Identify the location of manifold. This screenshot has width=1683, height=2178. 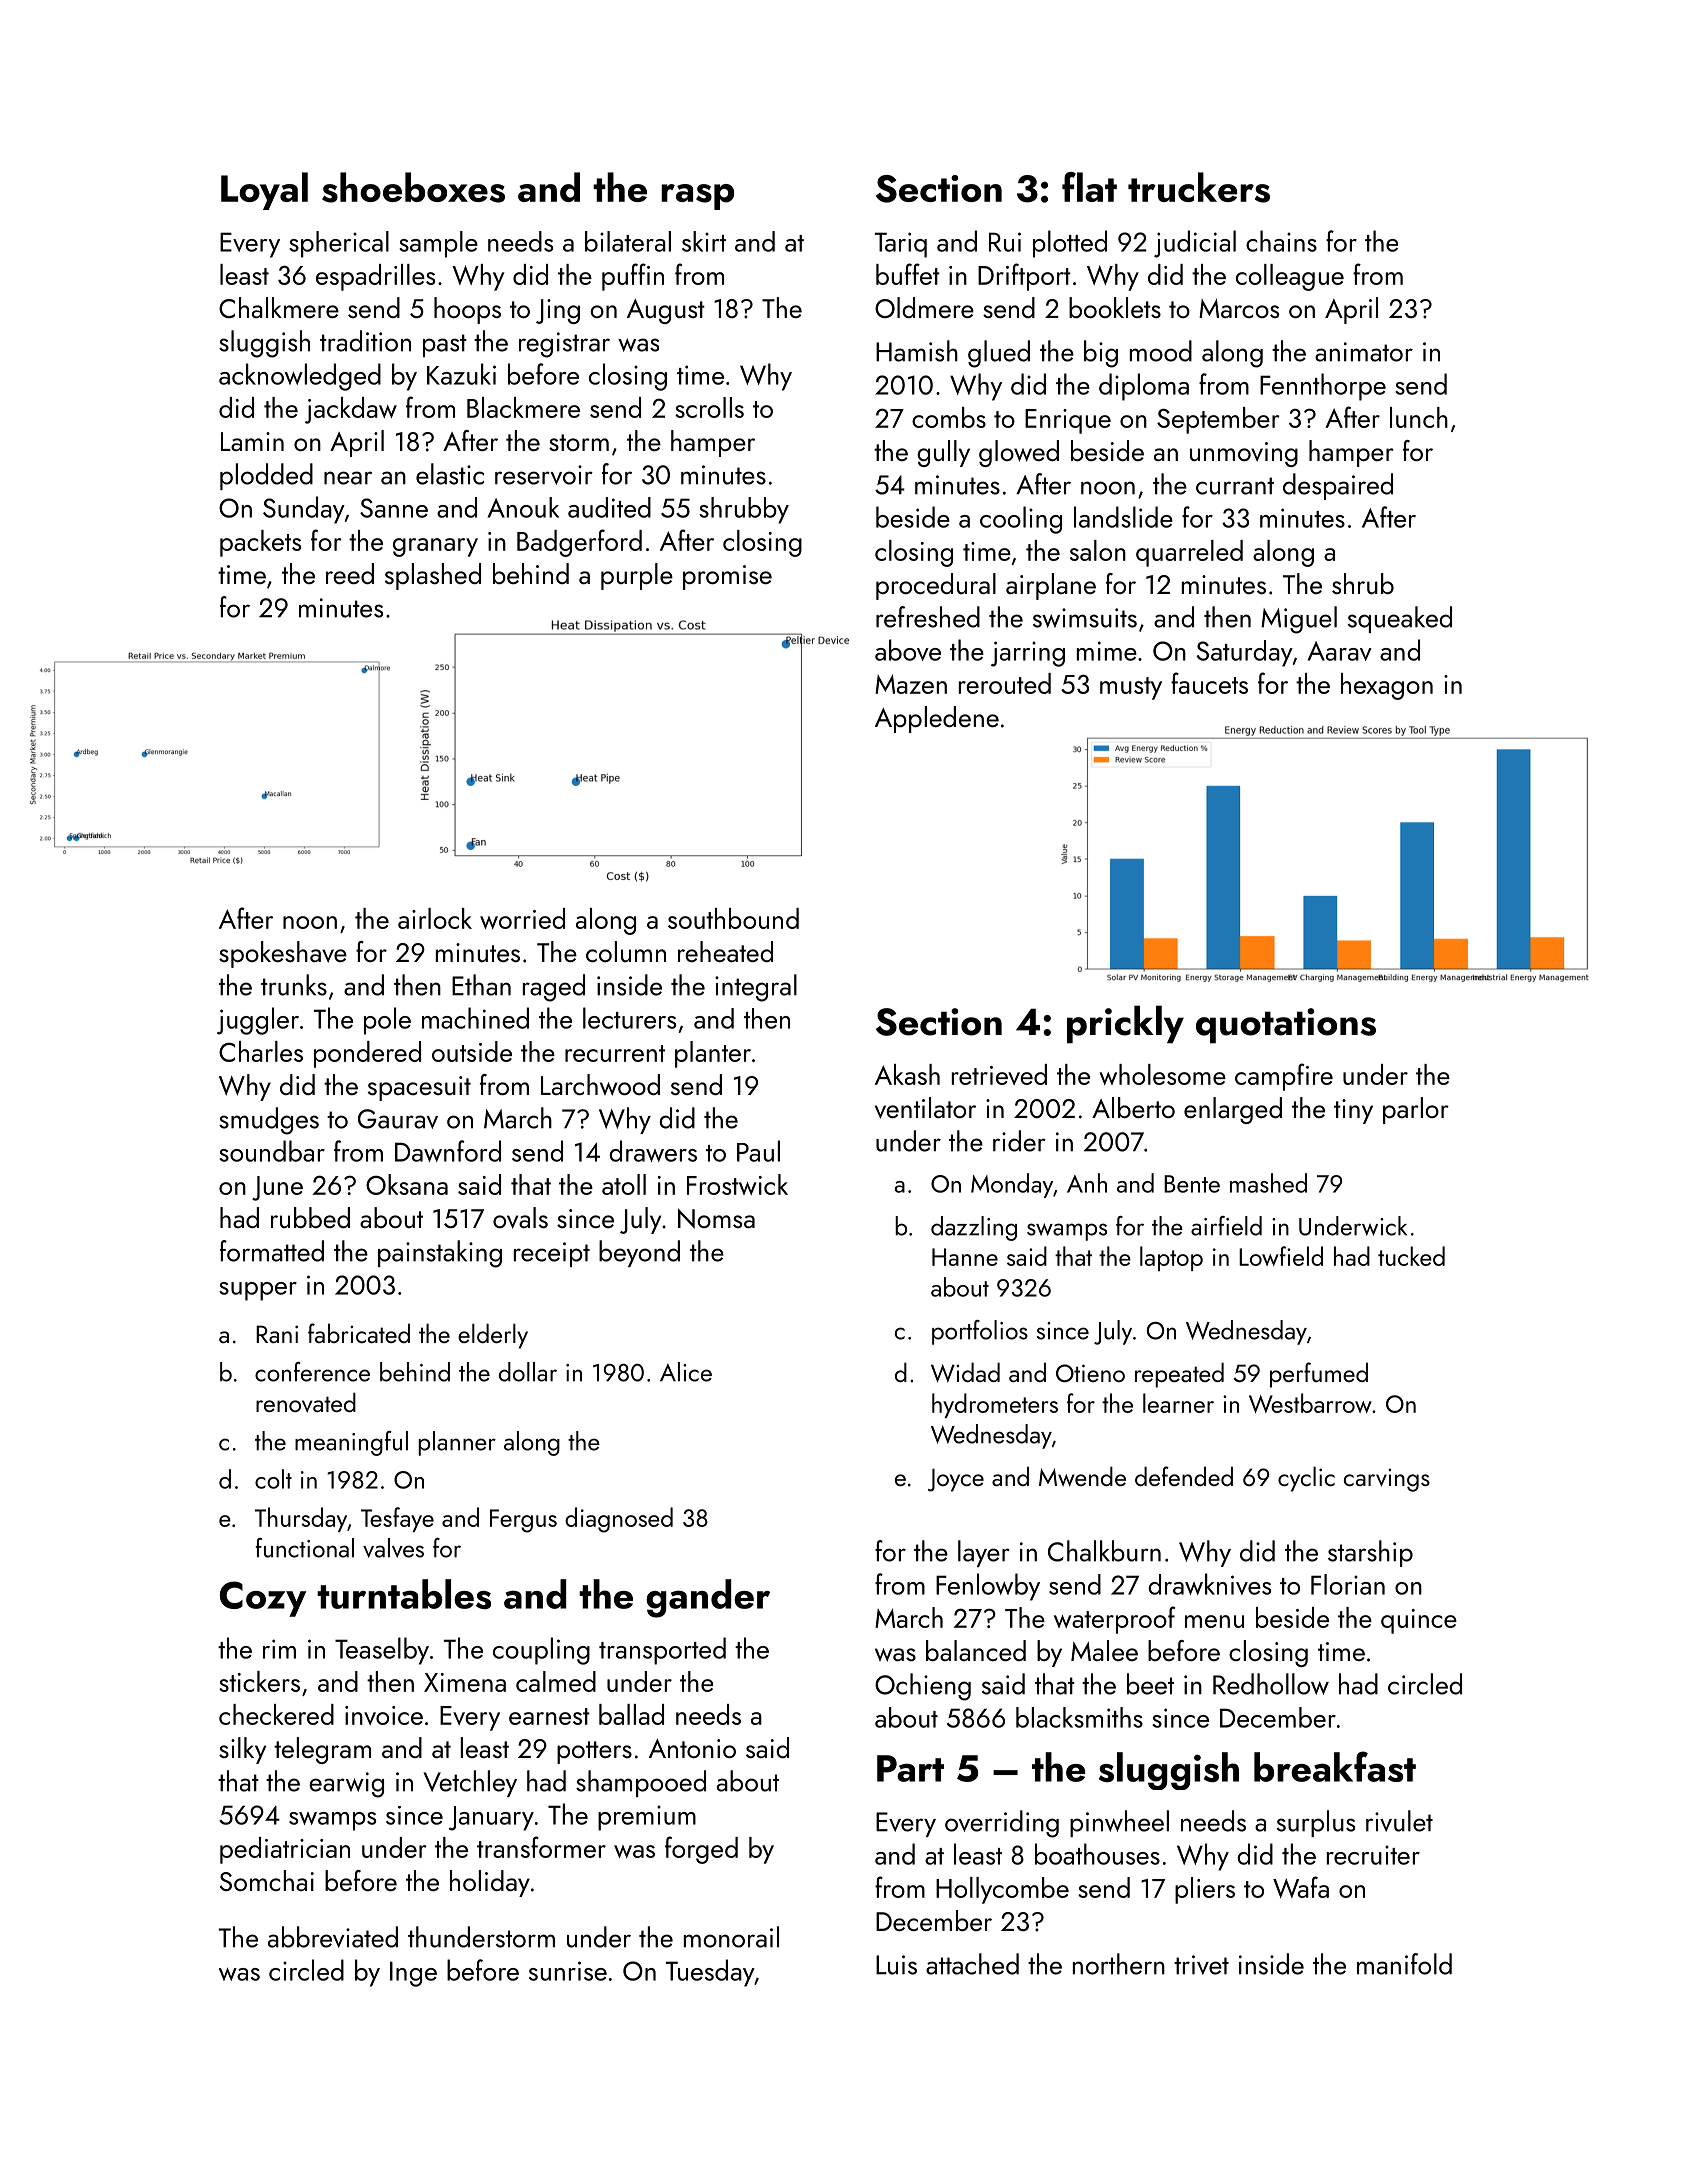
(1404, 1964).
